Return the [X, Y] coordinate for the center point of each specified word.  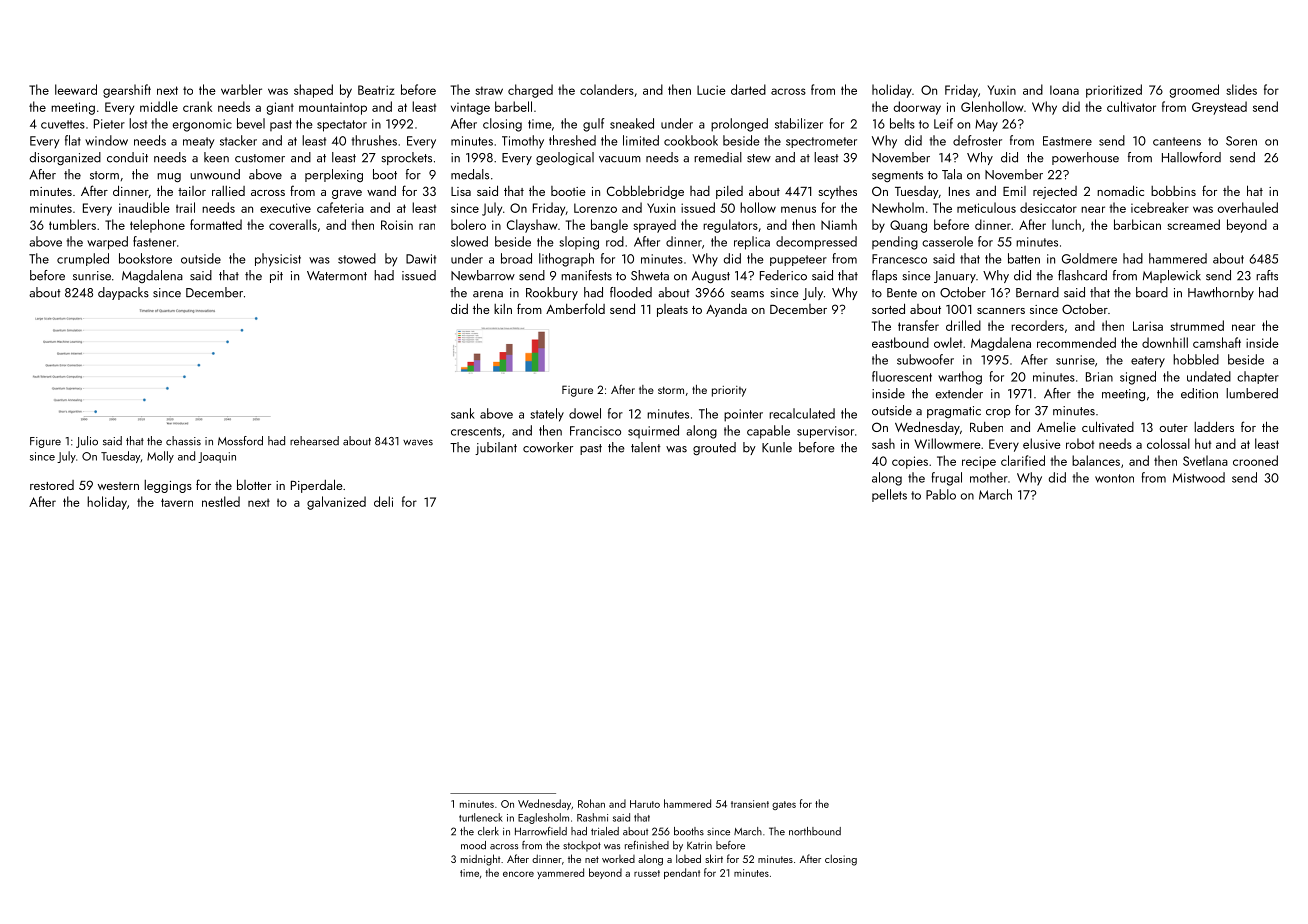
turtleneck [481, 817]
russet [647, 873]
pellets [889, 495]
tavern [177, 502]
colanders [607, 89]
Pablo [941, 494]
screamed [1193, 224]
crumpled [83, 259]
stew [759, 158]
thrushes [374, 140]
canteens [1177, 141]
